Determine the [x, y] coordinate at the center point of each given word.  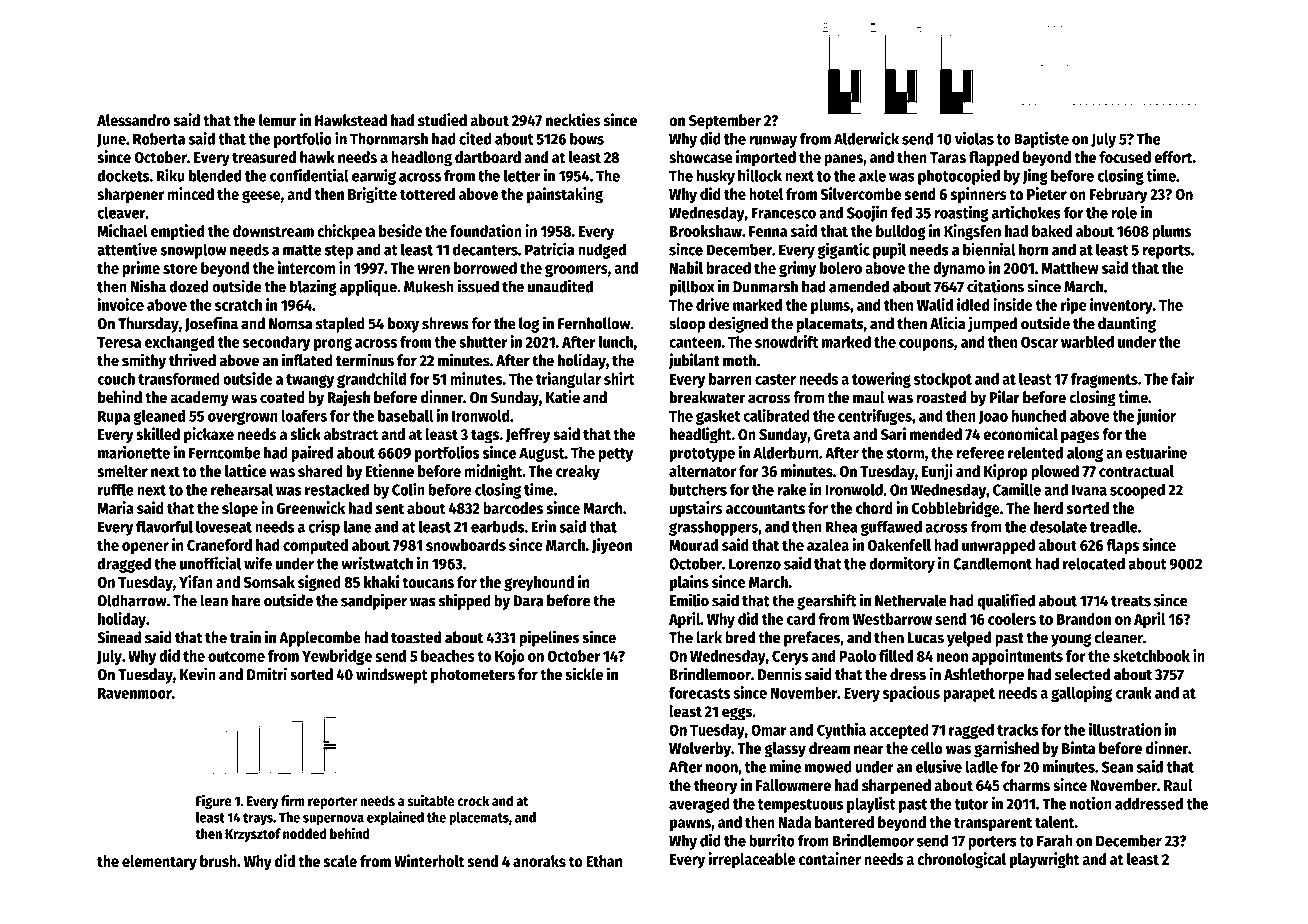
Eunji [937, 472]
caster [775, 379]
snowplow [193, 251]
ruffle [116, 489]
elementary [159, 863]
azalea [828, 545]
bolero [841, 268]
